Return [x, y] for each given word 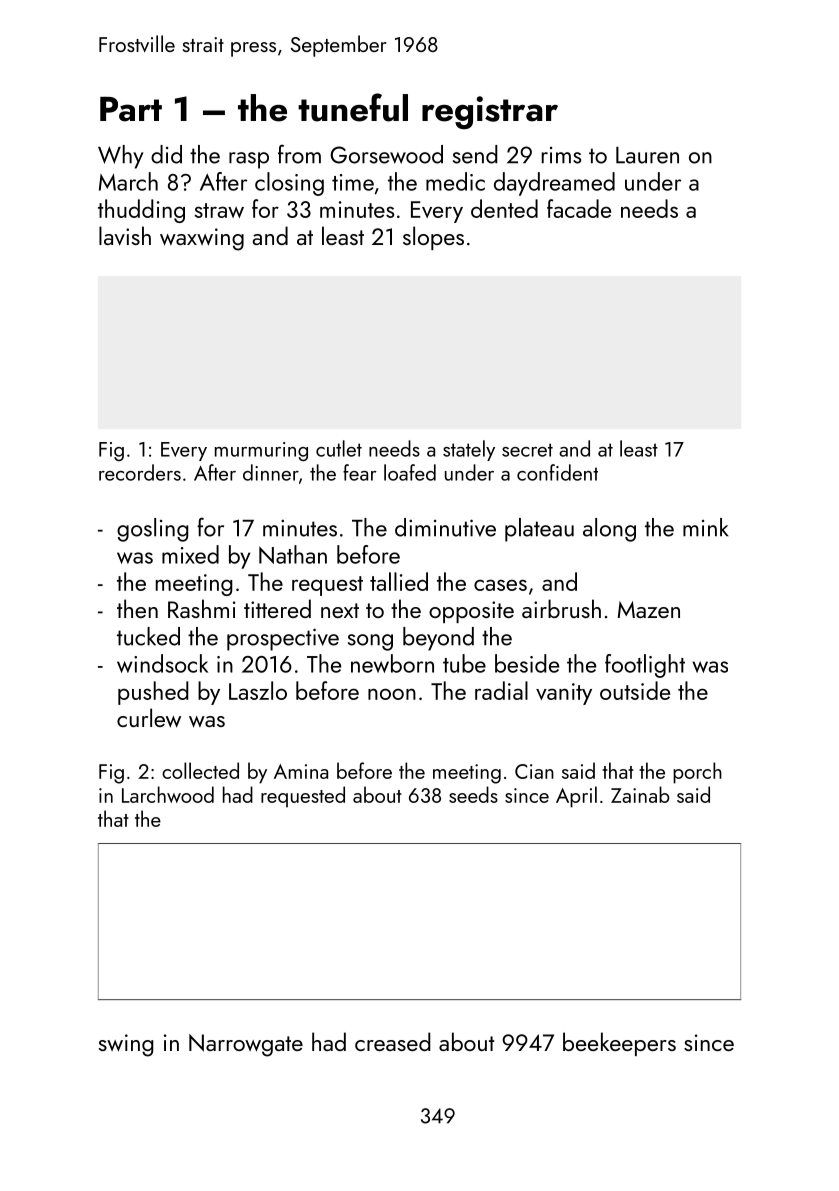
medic [455, 181]
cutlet [339, 448]
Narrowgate [246, 1045]
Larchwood [168, 794]
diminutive [445, 527]
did [166, 154]
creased [393, 1041]
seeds [473, 794]
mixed [190, 554]
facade [579, 208]
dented [504, 208]
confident [557, 472]
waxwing [202, 239]
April [576, 797]
